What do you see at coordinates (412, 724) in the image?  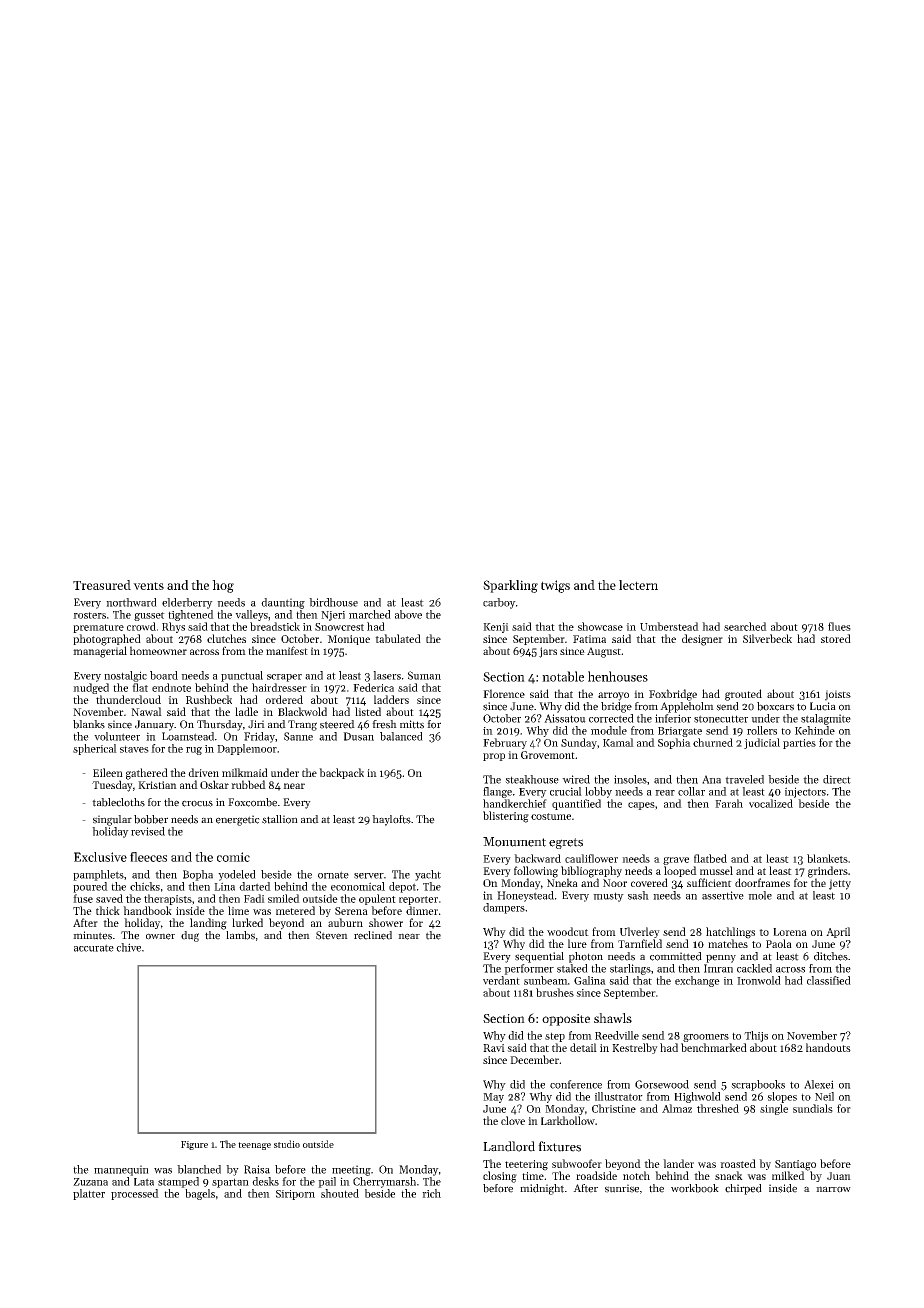 I see `mitts` at bounding box center [412, 724].
